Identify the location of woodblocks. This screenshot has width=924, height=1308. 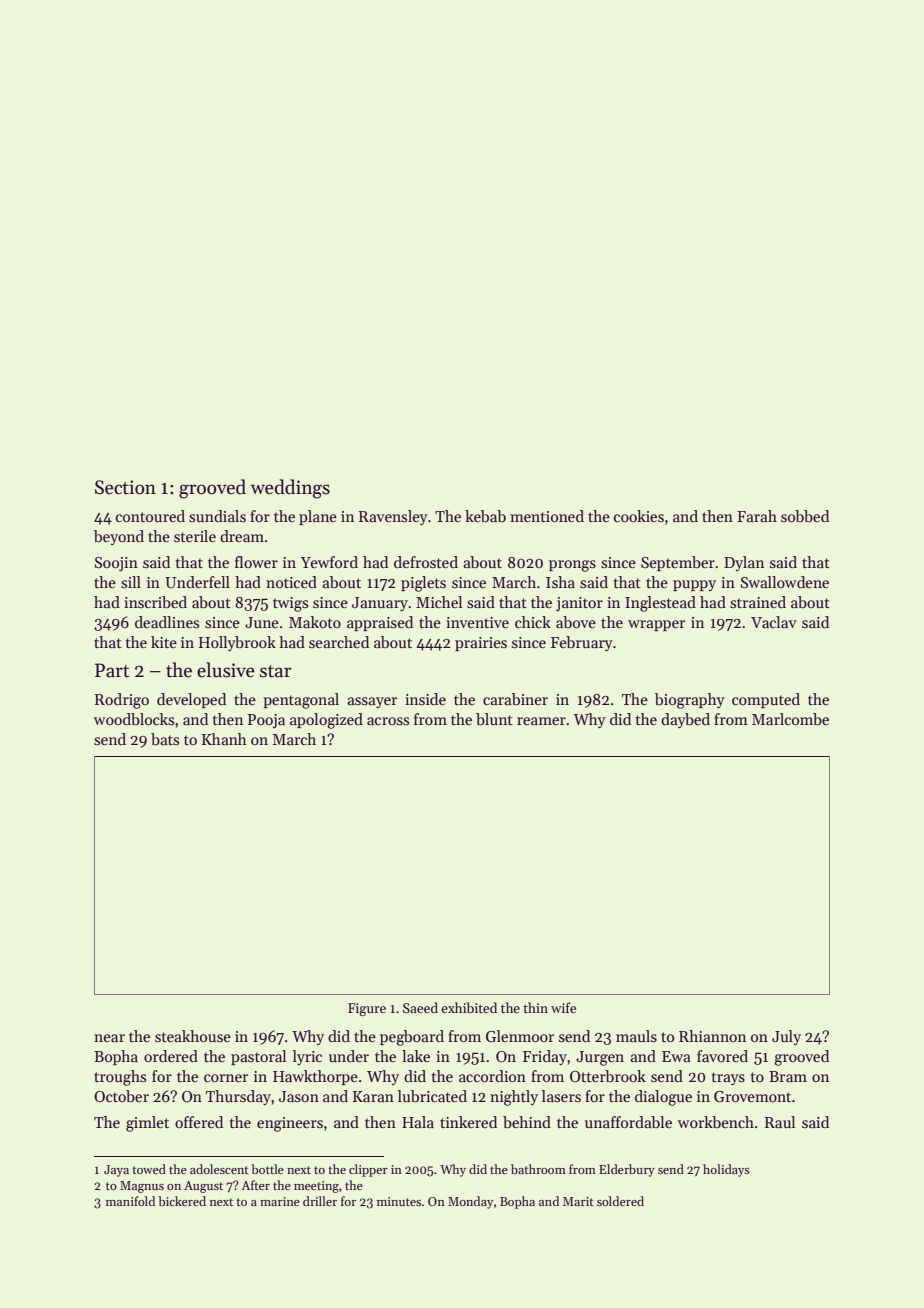
(134, 719).
